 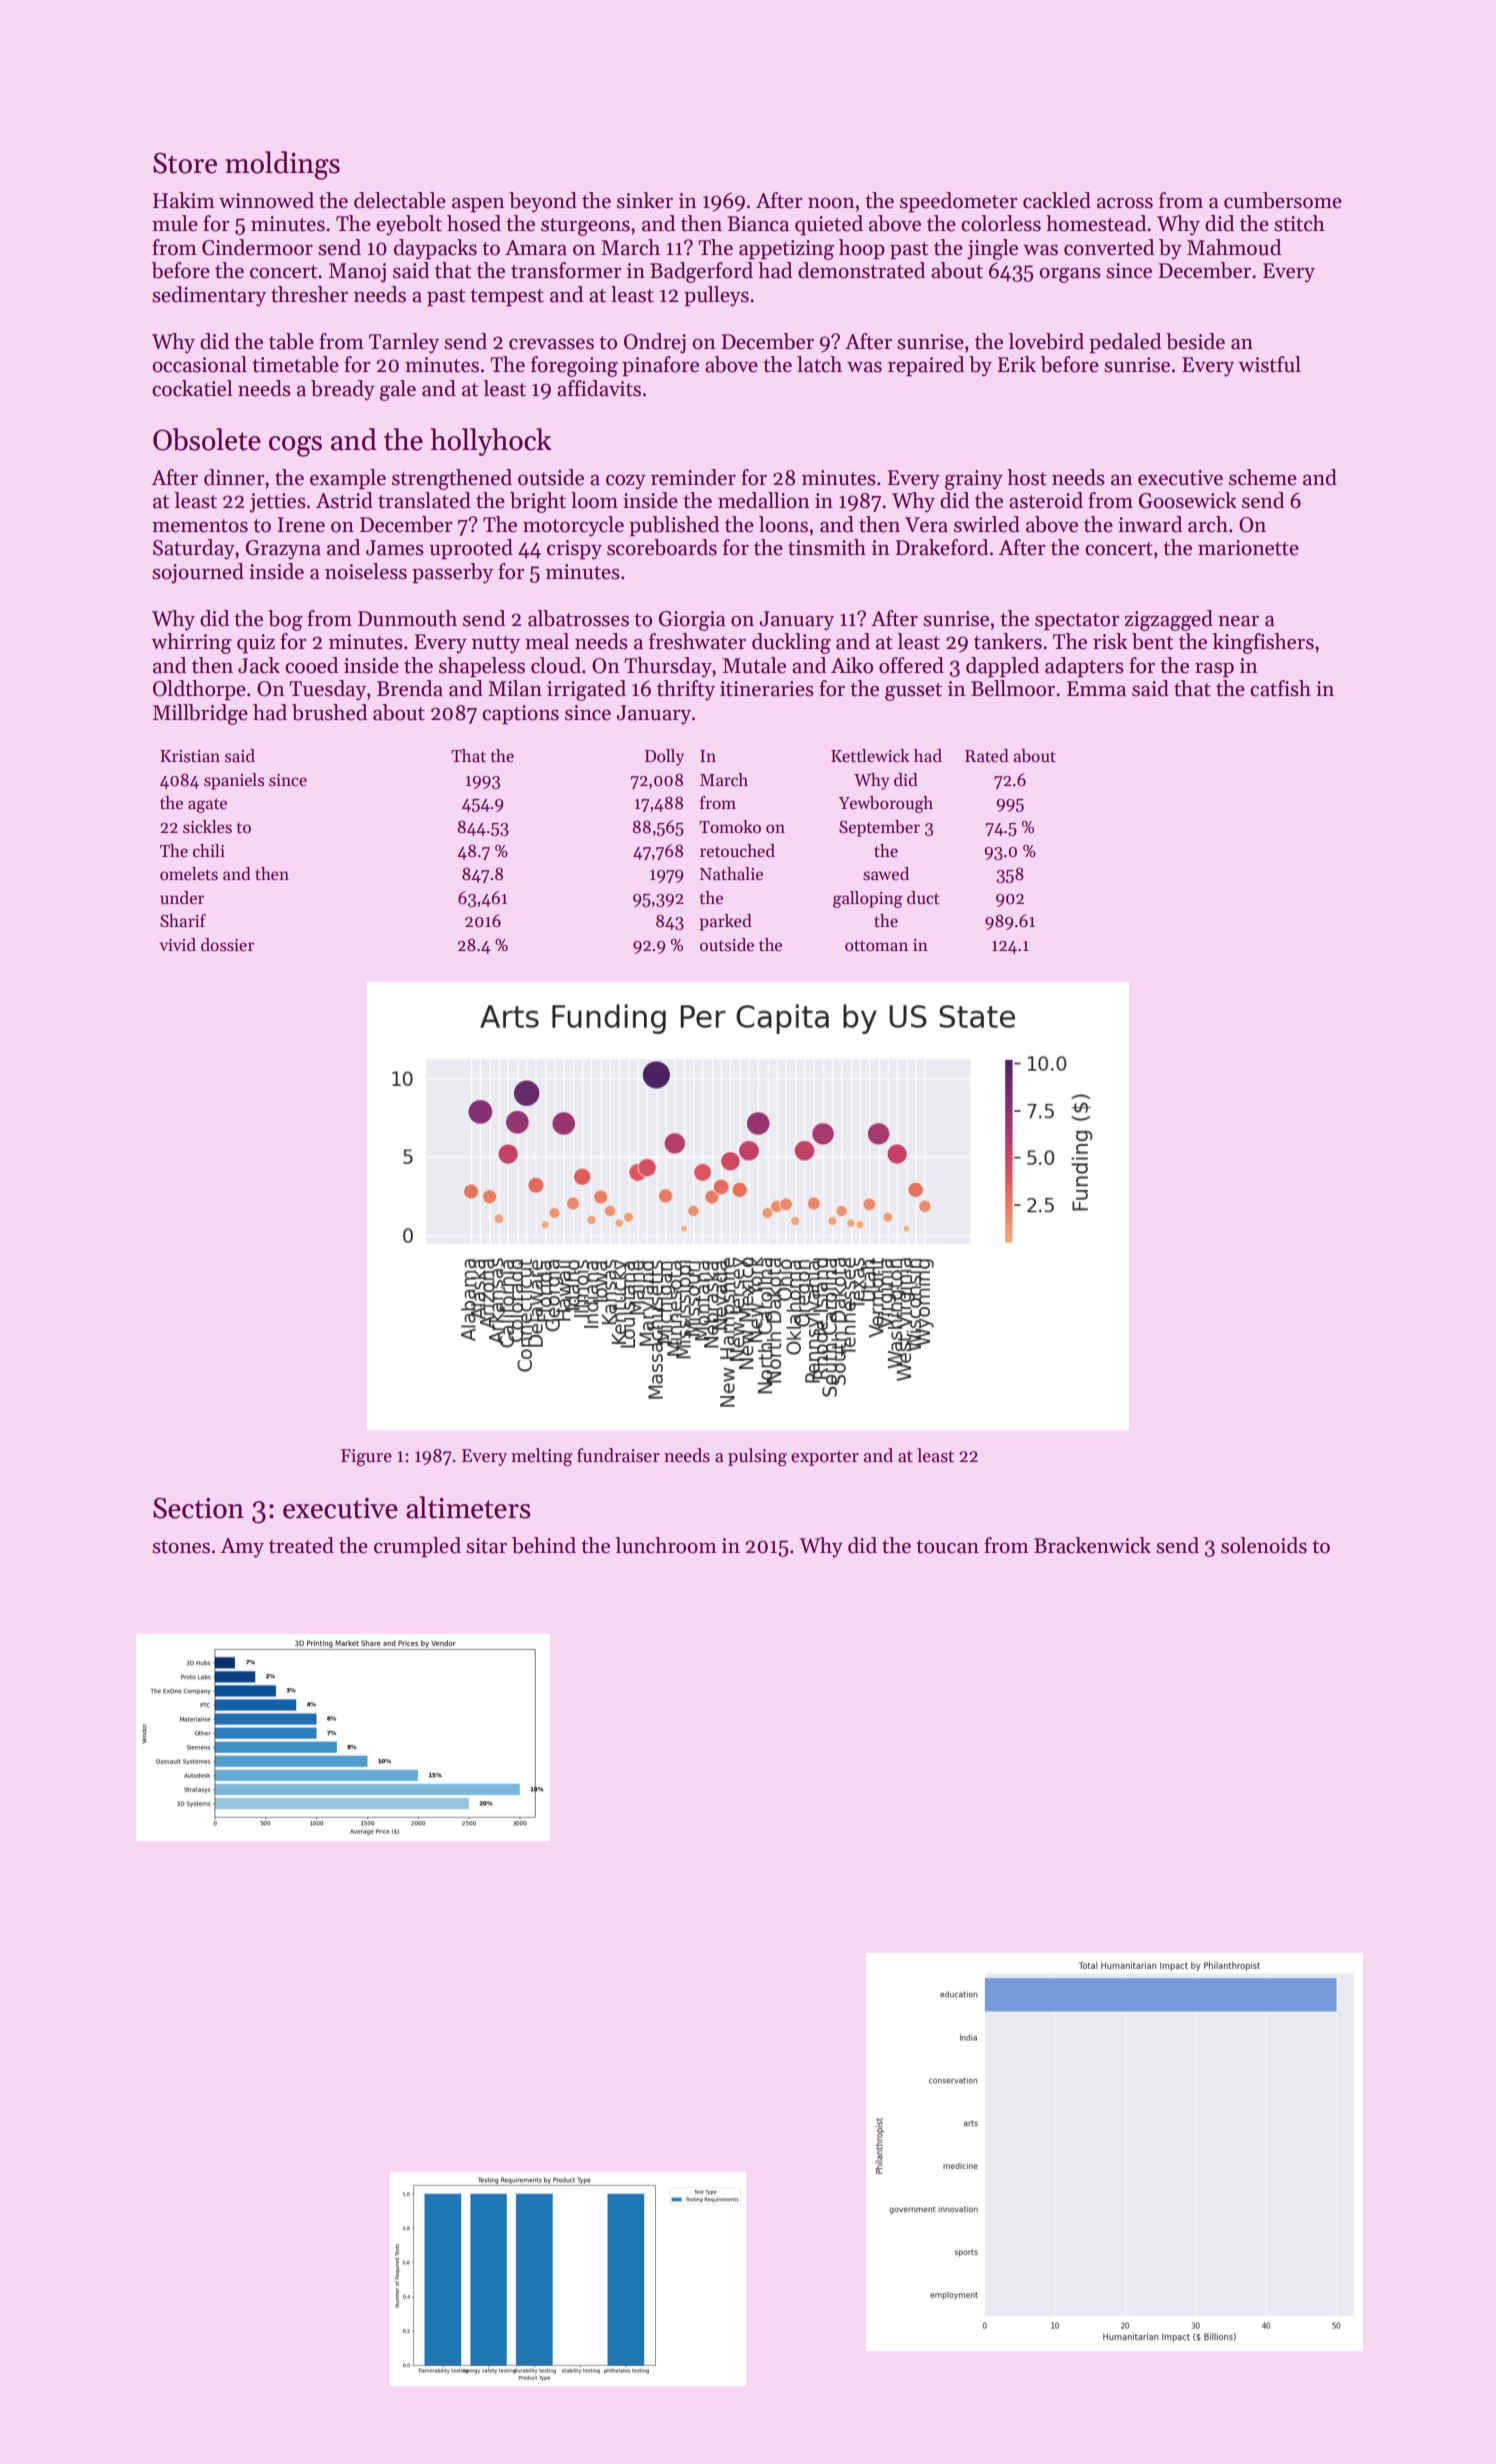 I want to click on Brenda, so click(x=410, y=688).
